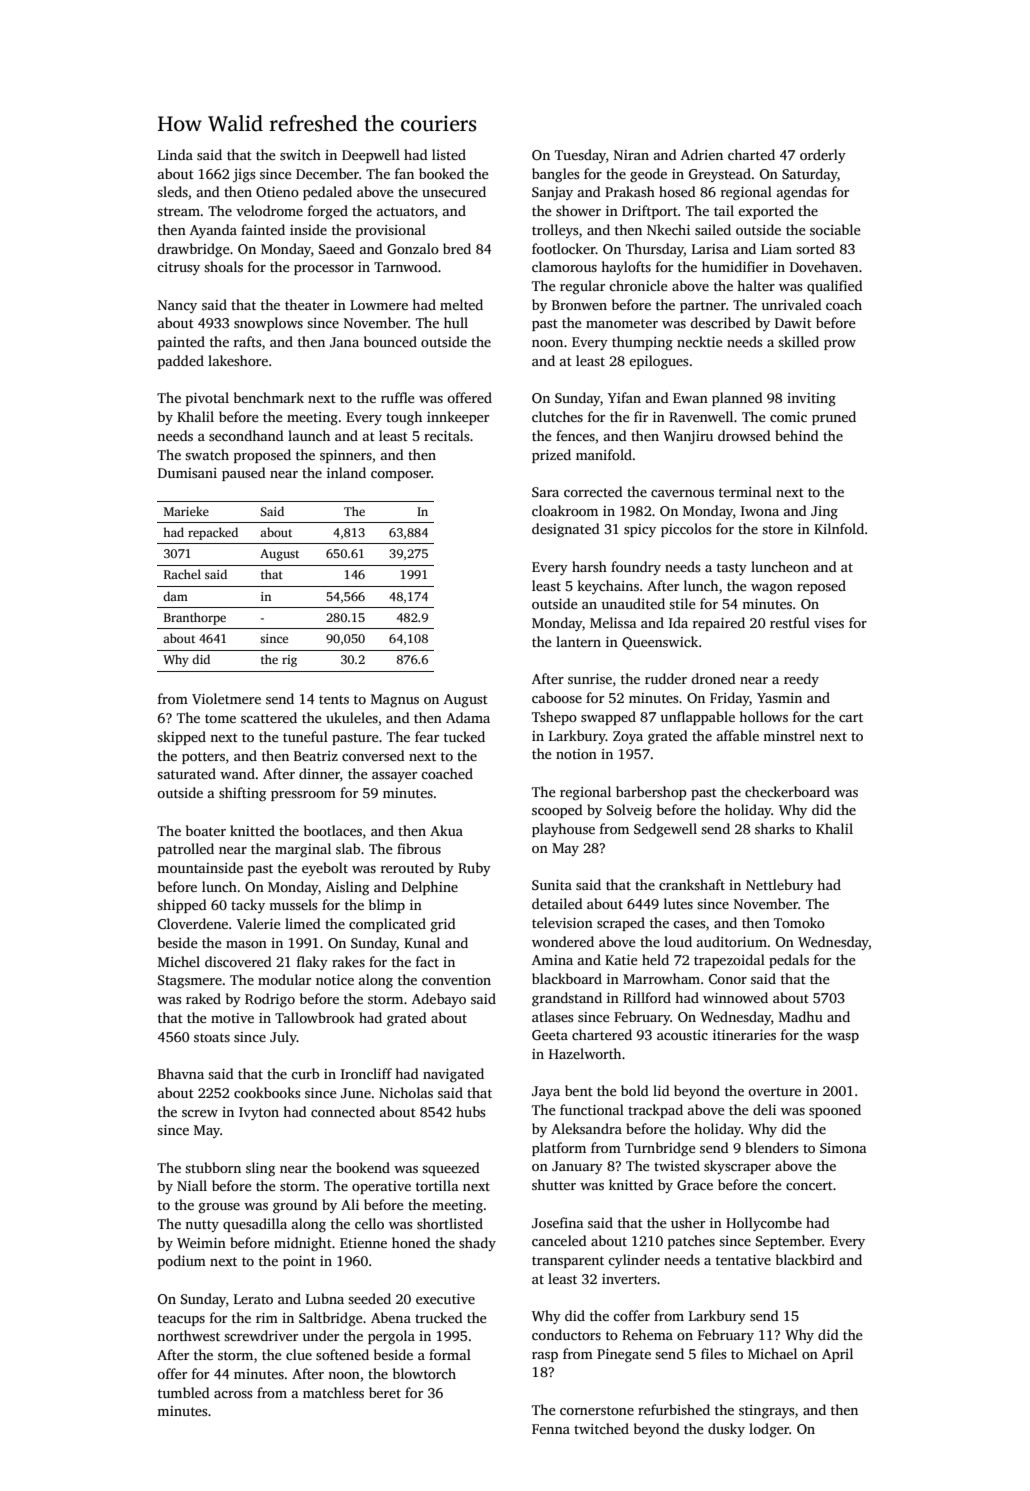  What do you see at coordinates (710, 249) in the page?
I see `Larisa` at bounding box center [710, 249].
